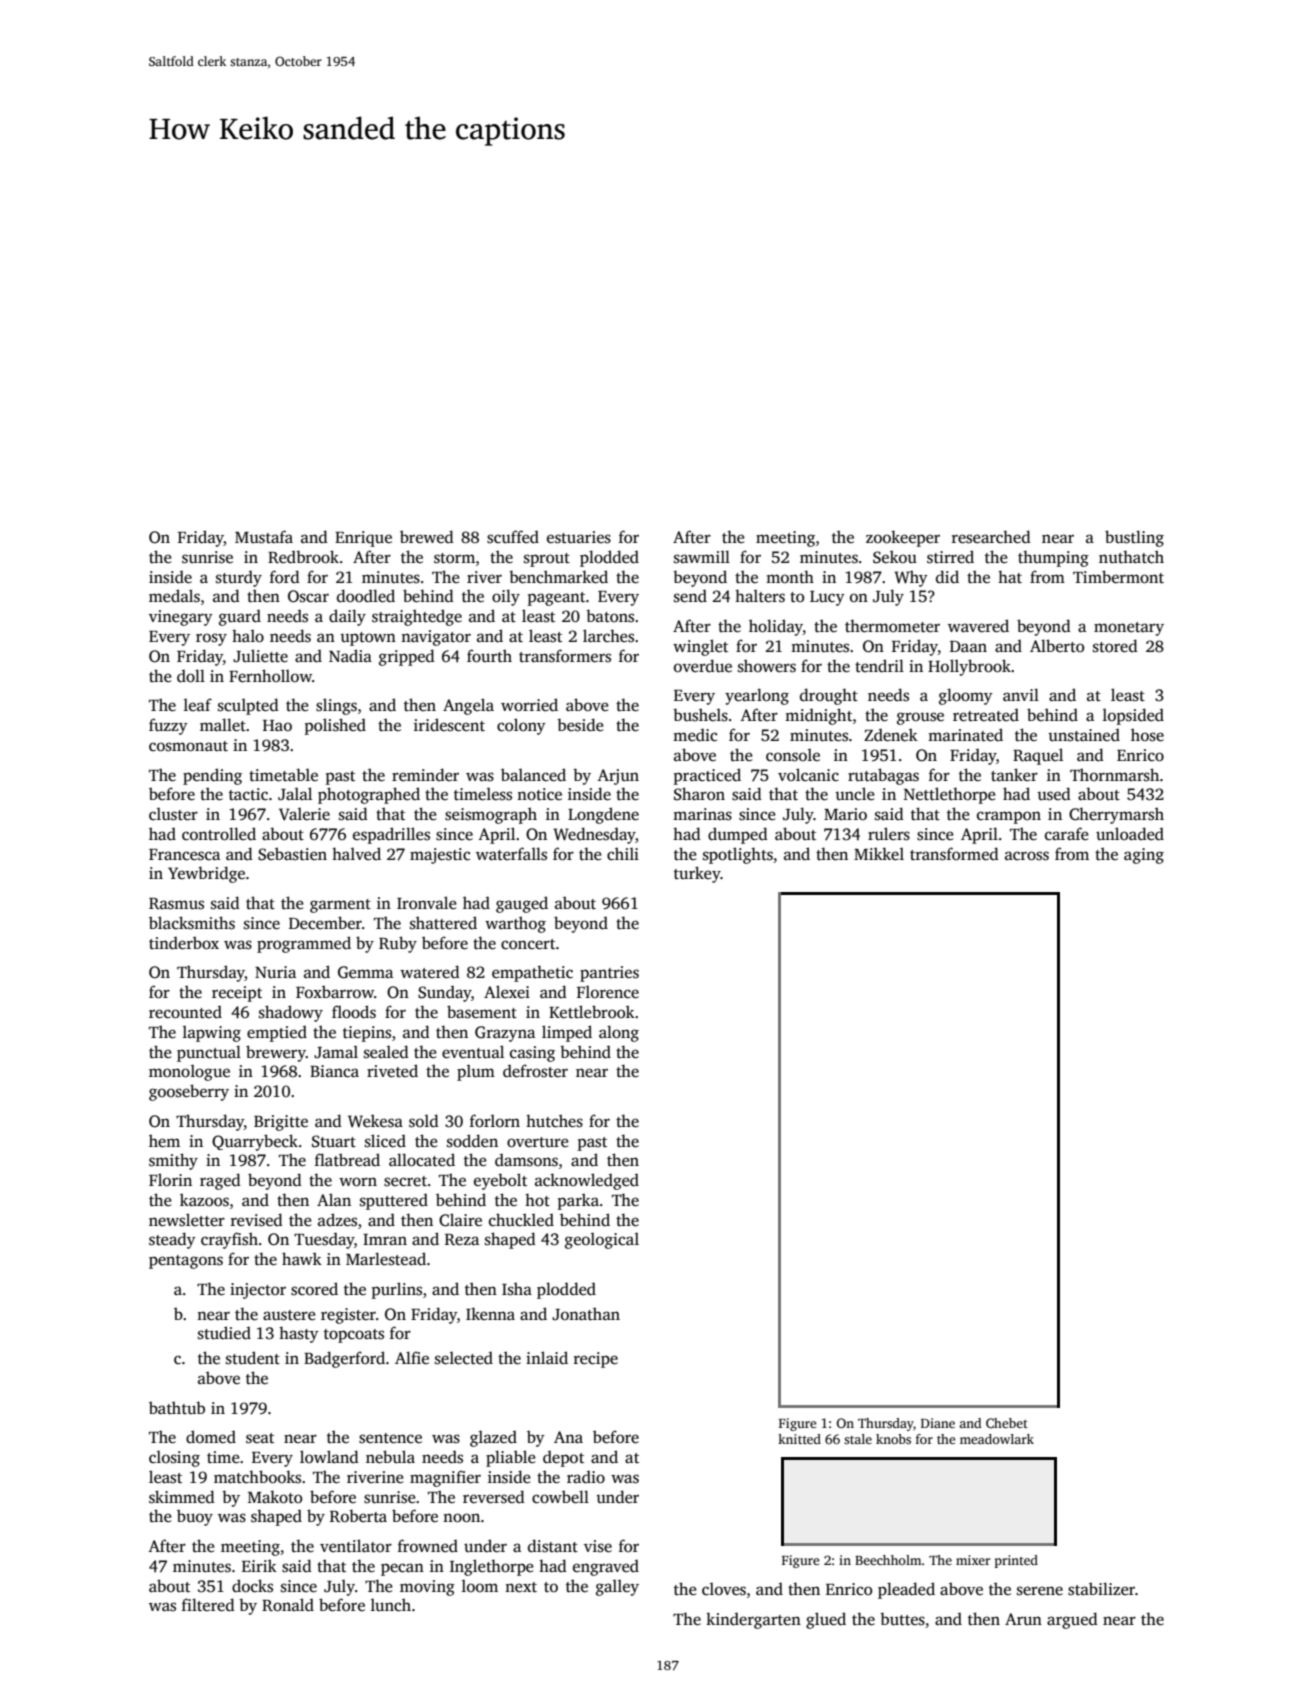 The width and height of the image is (1313, 1699). What do you see at coordinates (208, 1605) in the image?
I see `filtered` at bounding box center [208, 1605].
